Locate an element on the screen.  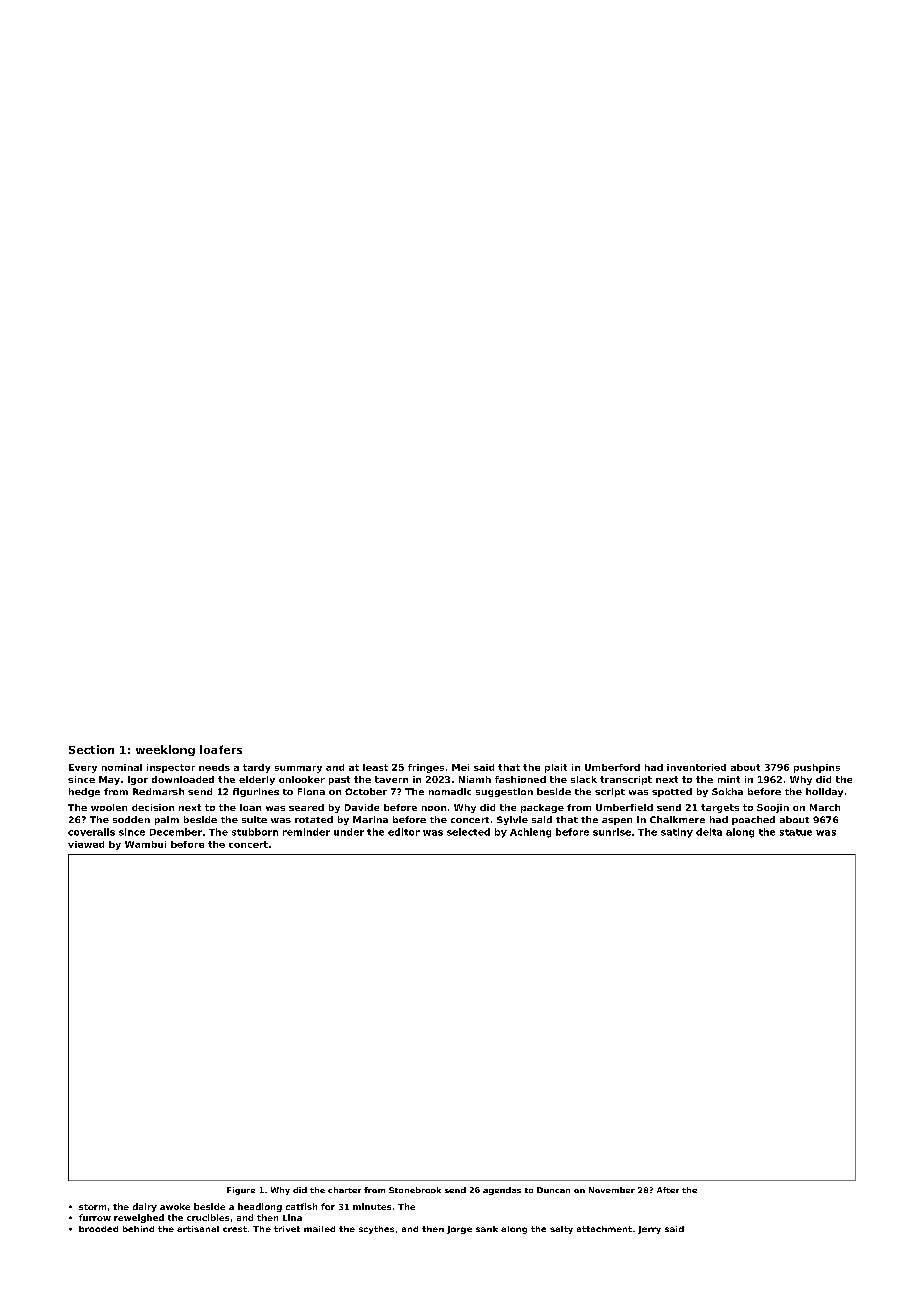
plait is located at coordinates (556, 768).
